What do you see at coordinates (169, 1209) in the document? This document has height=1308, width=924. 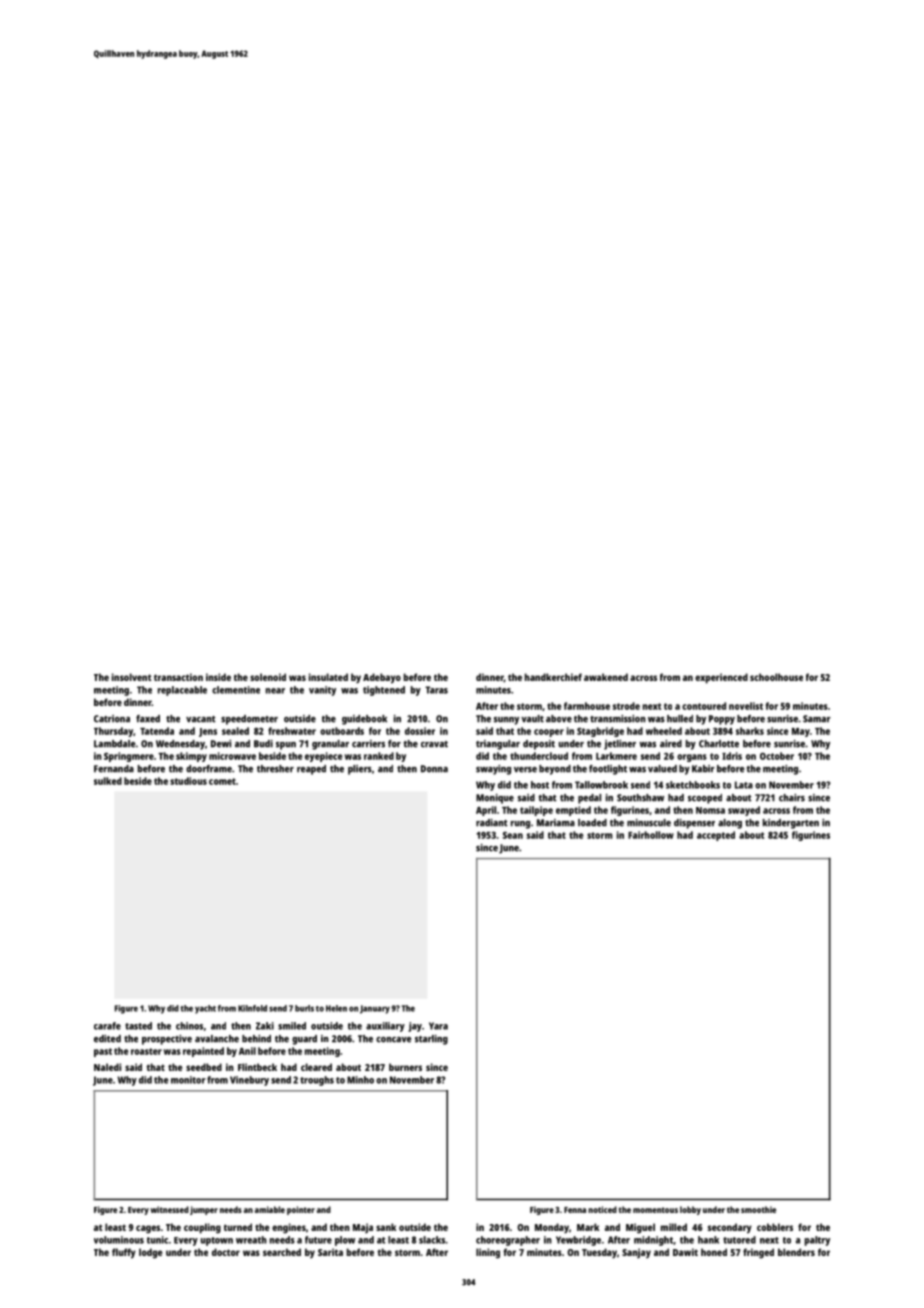 I see `witnessed` at bounding box center [169, 1209].
